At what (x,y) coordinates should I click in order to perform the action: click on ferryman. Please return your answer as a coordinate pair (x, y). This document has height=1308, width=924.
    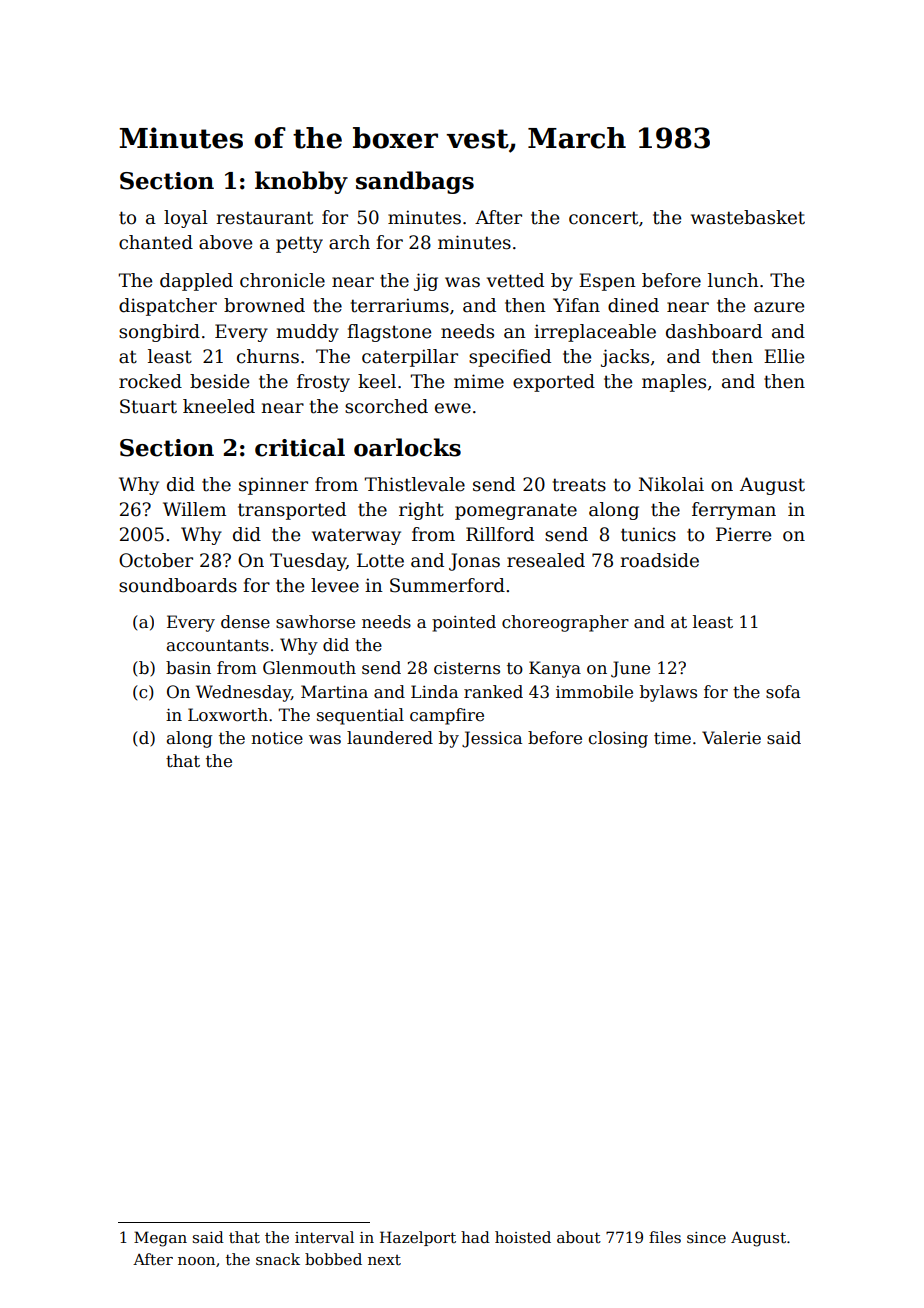
    Looking at the image, I should click on (734, 511).
